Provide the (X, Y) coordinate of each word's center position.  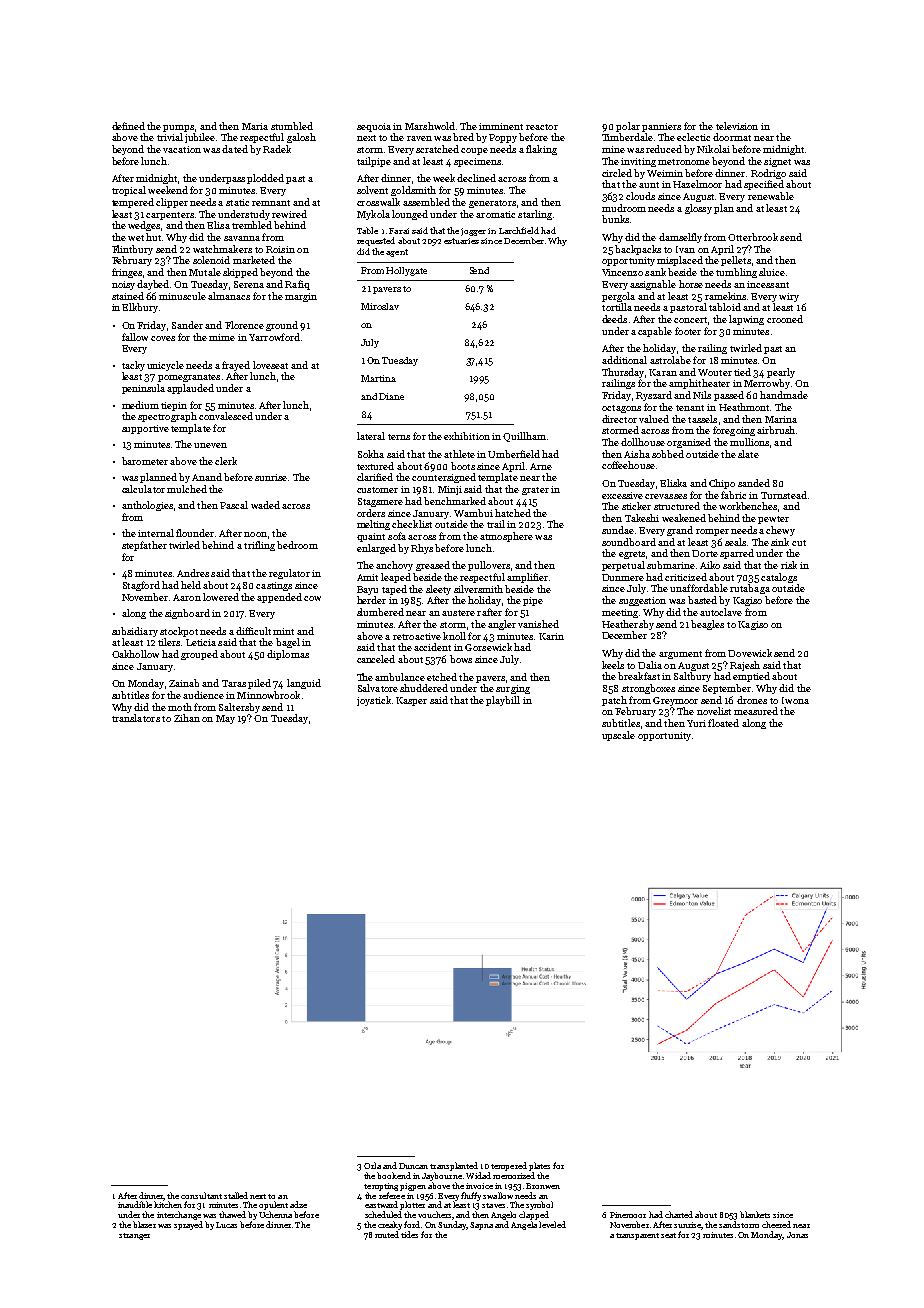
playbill (503, 701)
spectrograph (167, 417)
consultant (201, 1195)
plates (539, 1166)
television (737, 126)
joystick (374, 701)
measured (756, 711)
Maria (255, 126)
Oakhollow (135, 654)
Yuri (696, 723)
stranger (134, 1236)
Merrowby (767, 384)
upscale (618, 736)
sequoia (374, 127)
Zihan (187, 718)
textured (375, 466)
